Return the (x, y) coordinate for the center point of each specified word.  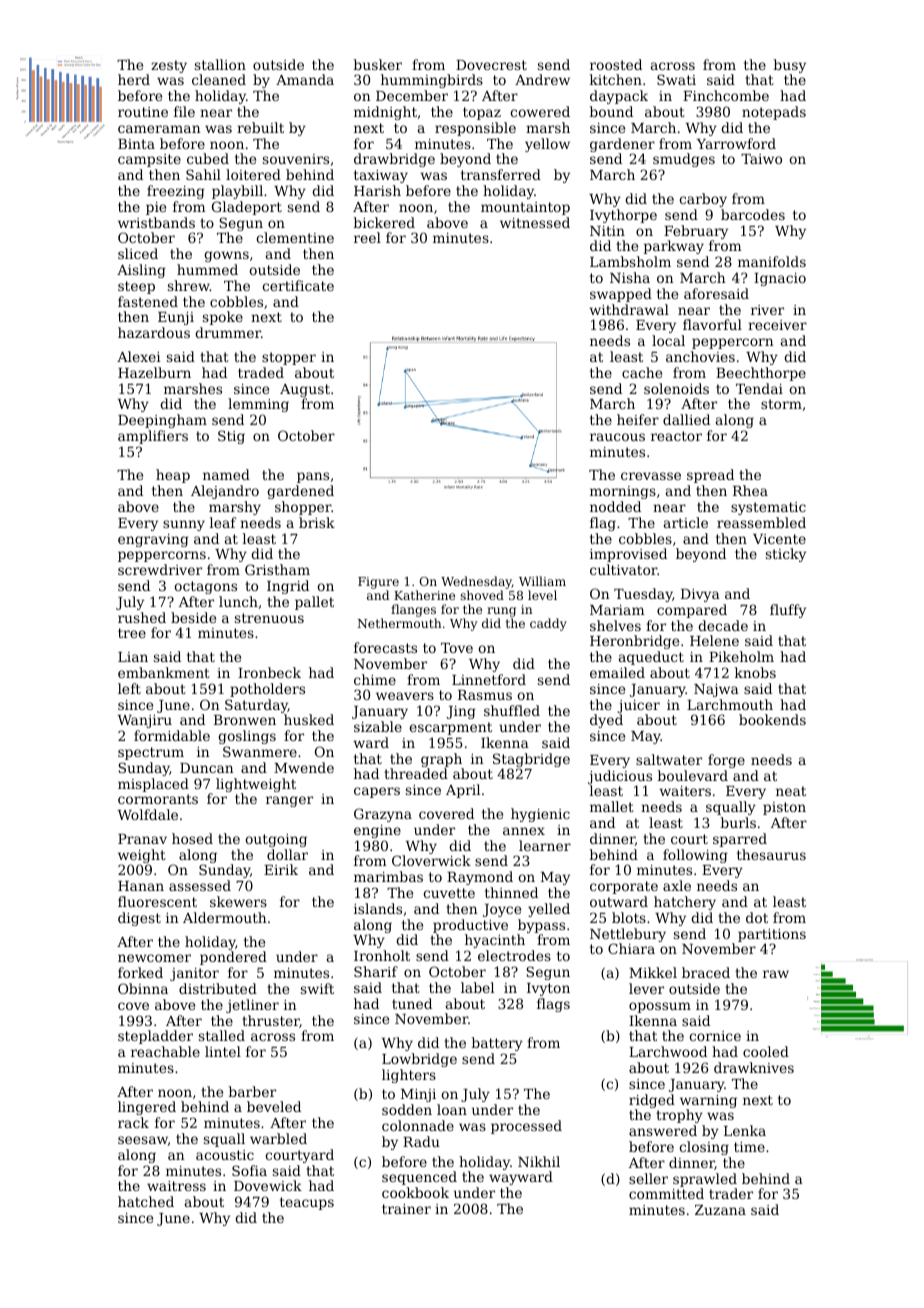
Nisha (630, 277)
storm (781, 404)
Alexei (139, 356)
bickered (384, 222)
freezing (176, 192)
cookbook (415, 1192)
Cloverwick (431, 860)
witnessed (535, 222)
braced (706, 972)
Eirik (281, 869)
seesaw (143, 1140)
